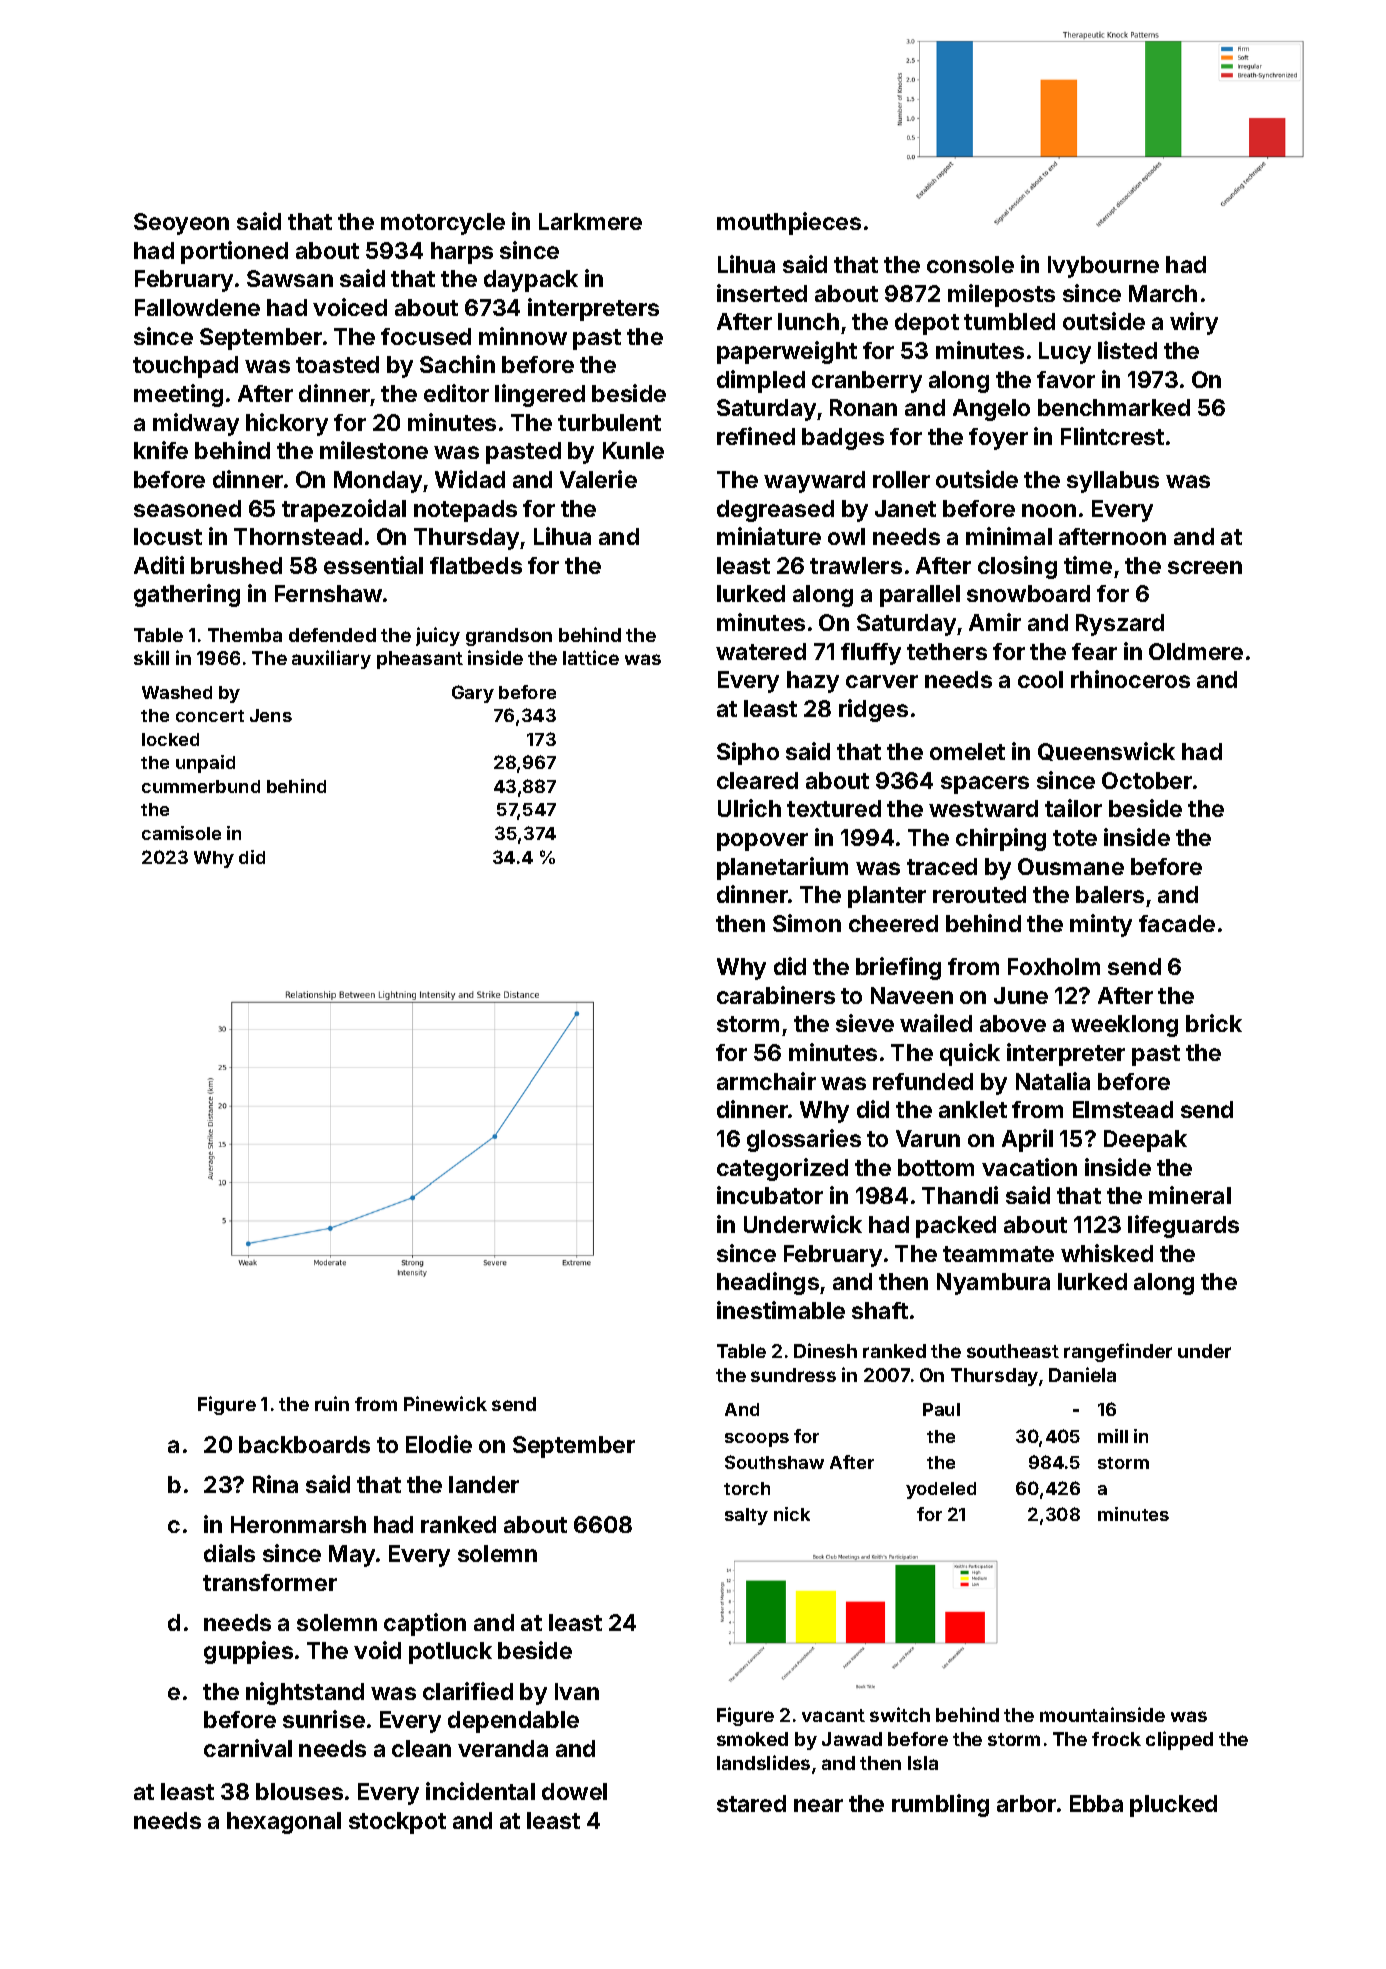  I want to click on Deepak, so click(1145, 1141).
